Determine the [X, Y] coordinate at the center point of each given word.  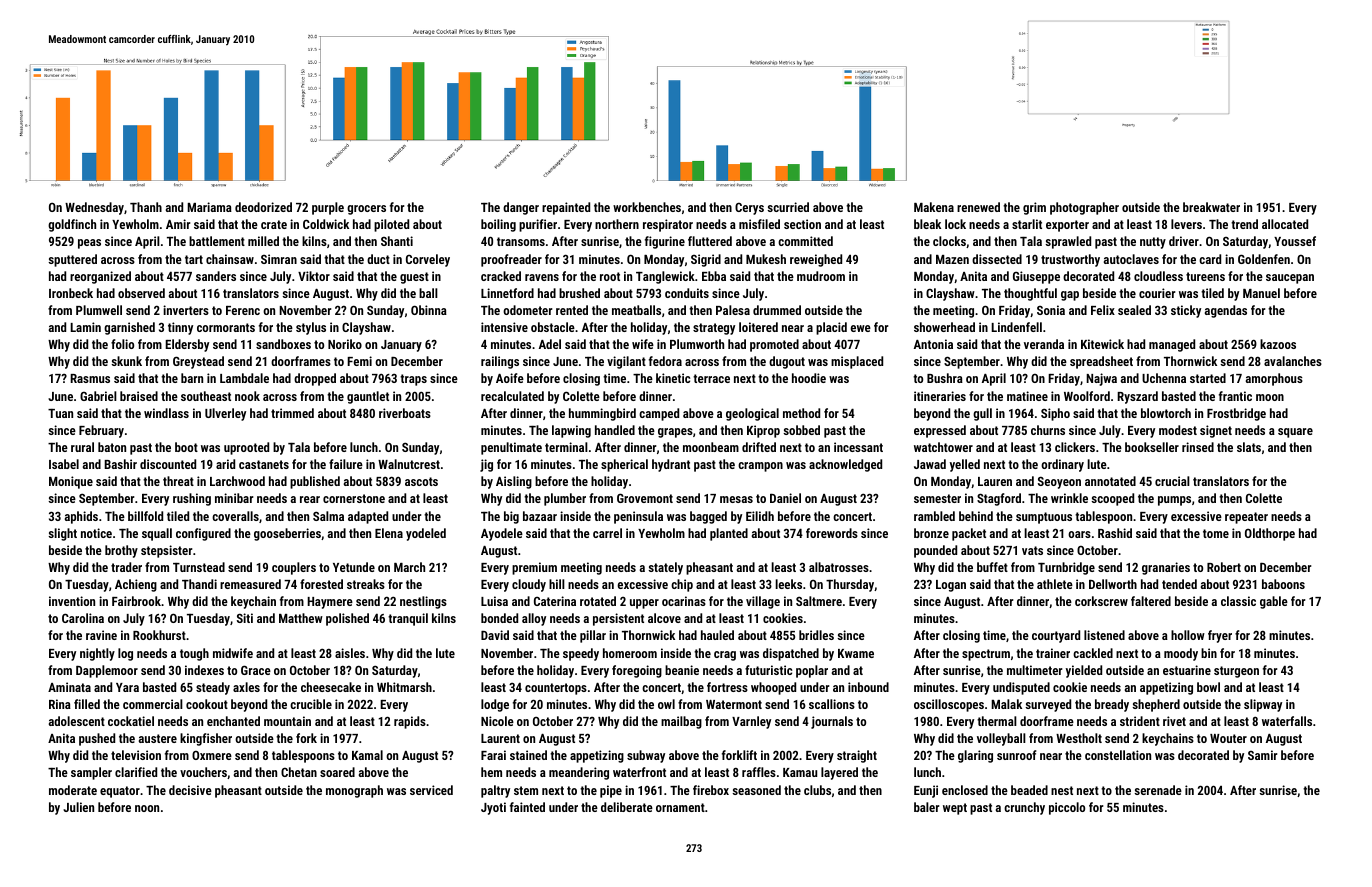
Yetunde [354, 567]
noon [147, 808]
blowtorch [1166, 413]
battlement [217, 241]
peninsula [638, 517]
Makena [934, 207]
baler [926, 807]
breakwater [1211, 207]
